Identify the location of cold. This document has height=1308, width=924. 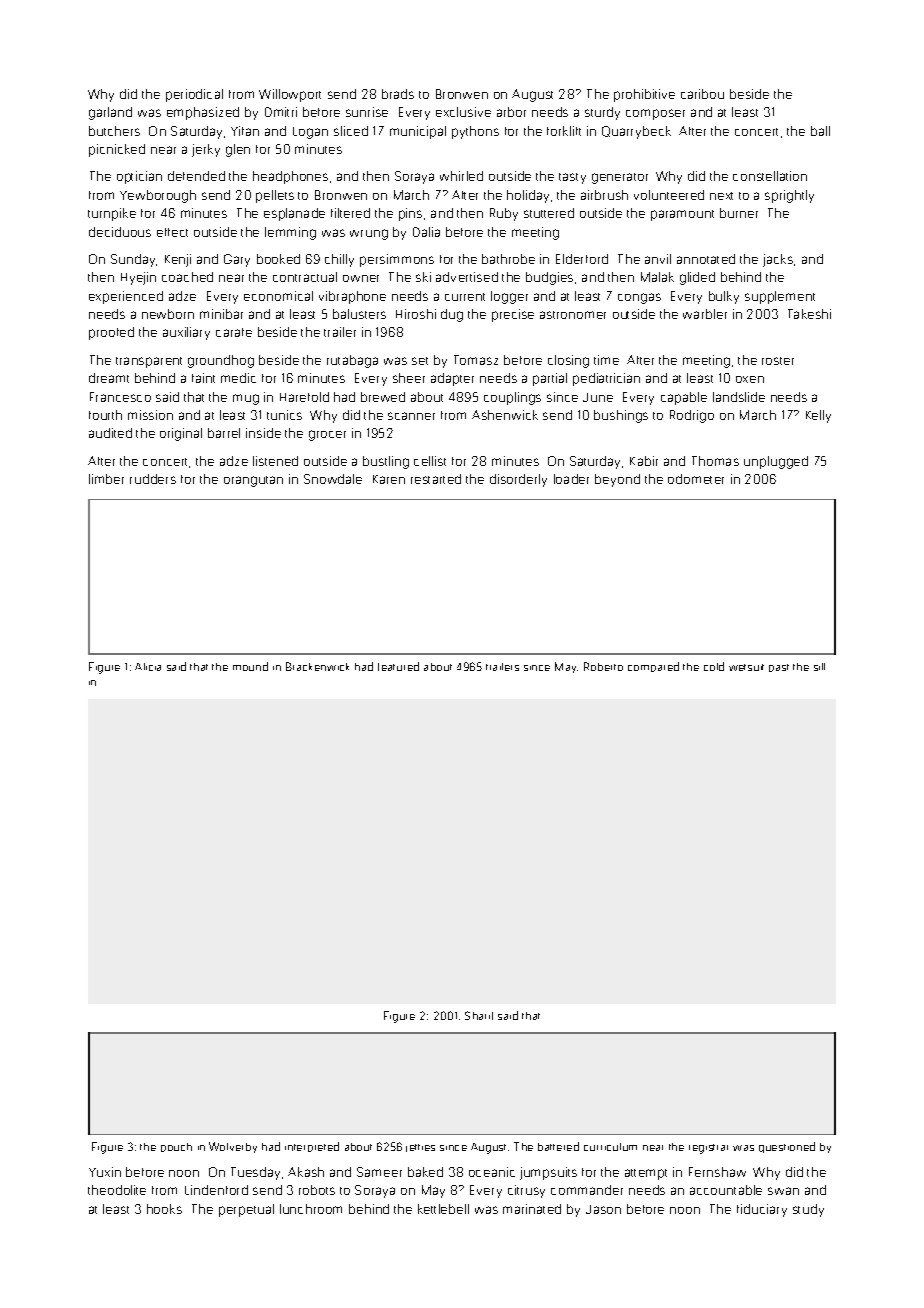
(714, 666).
